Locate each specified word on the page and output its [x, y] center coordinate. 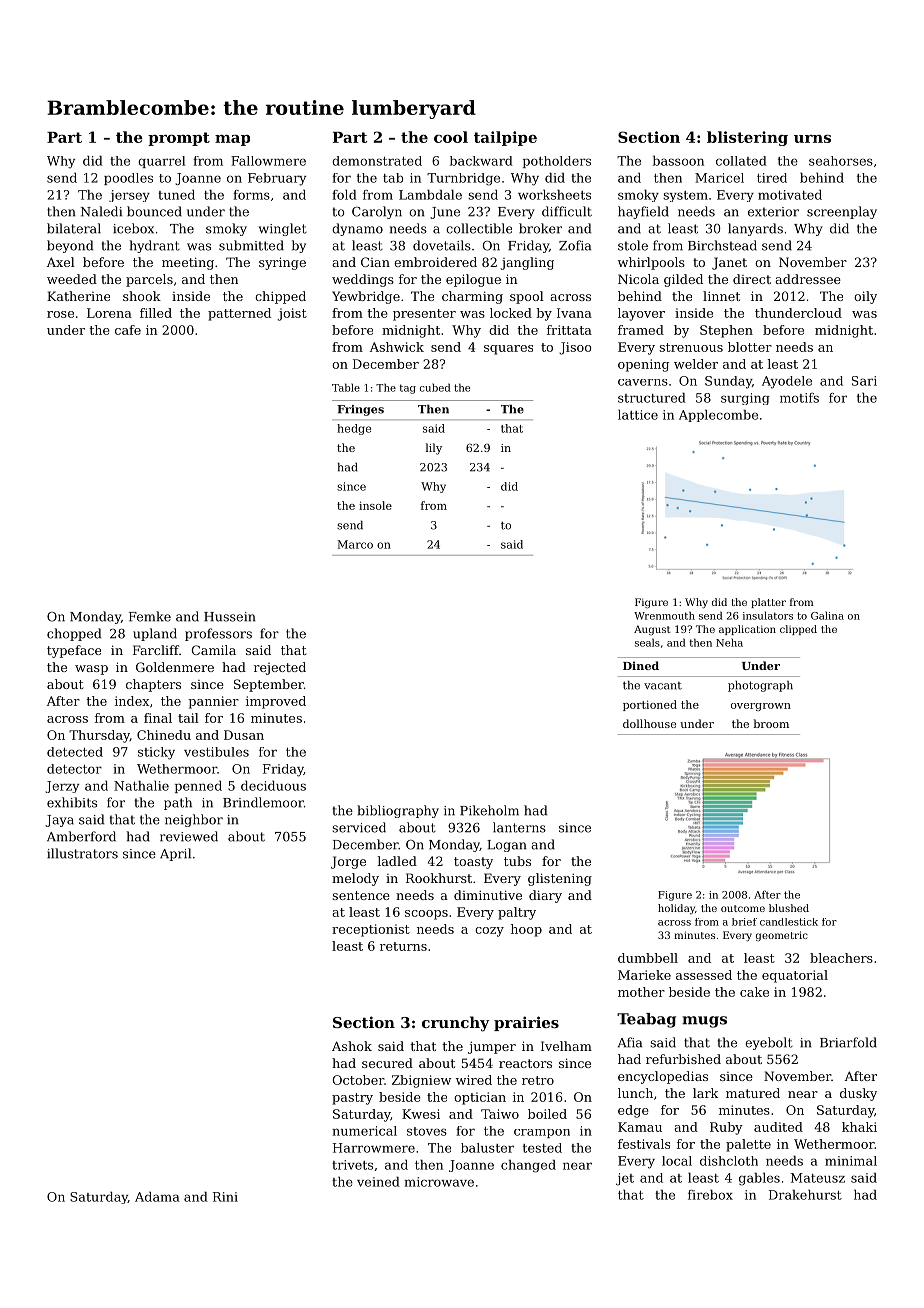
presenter [424, 315]
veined [378, 1182]
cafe [128, 330]
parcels [149, 280]
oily [865, 297]
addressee [808, 279]
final [158, 718]
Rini [225, 1197]
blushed [789, 908]
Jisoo [575, 348]
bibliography [398, 811]
